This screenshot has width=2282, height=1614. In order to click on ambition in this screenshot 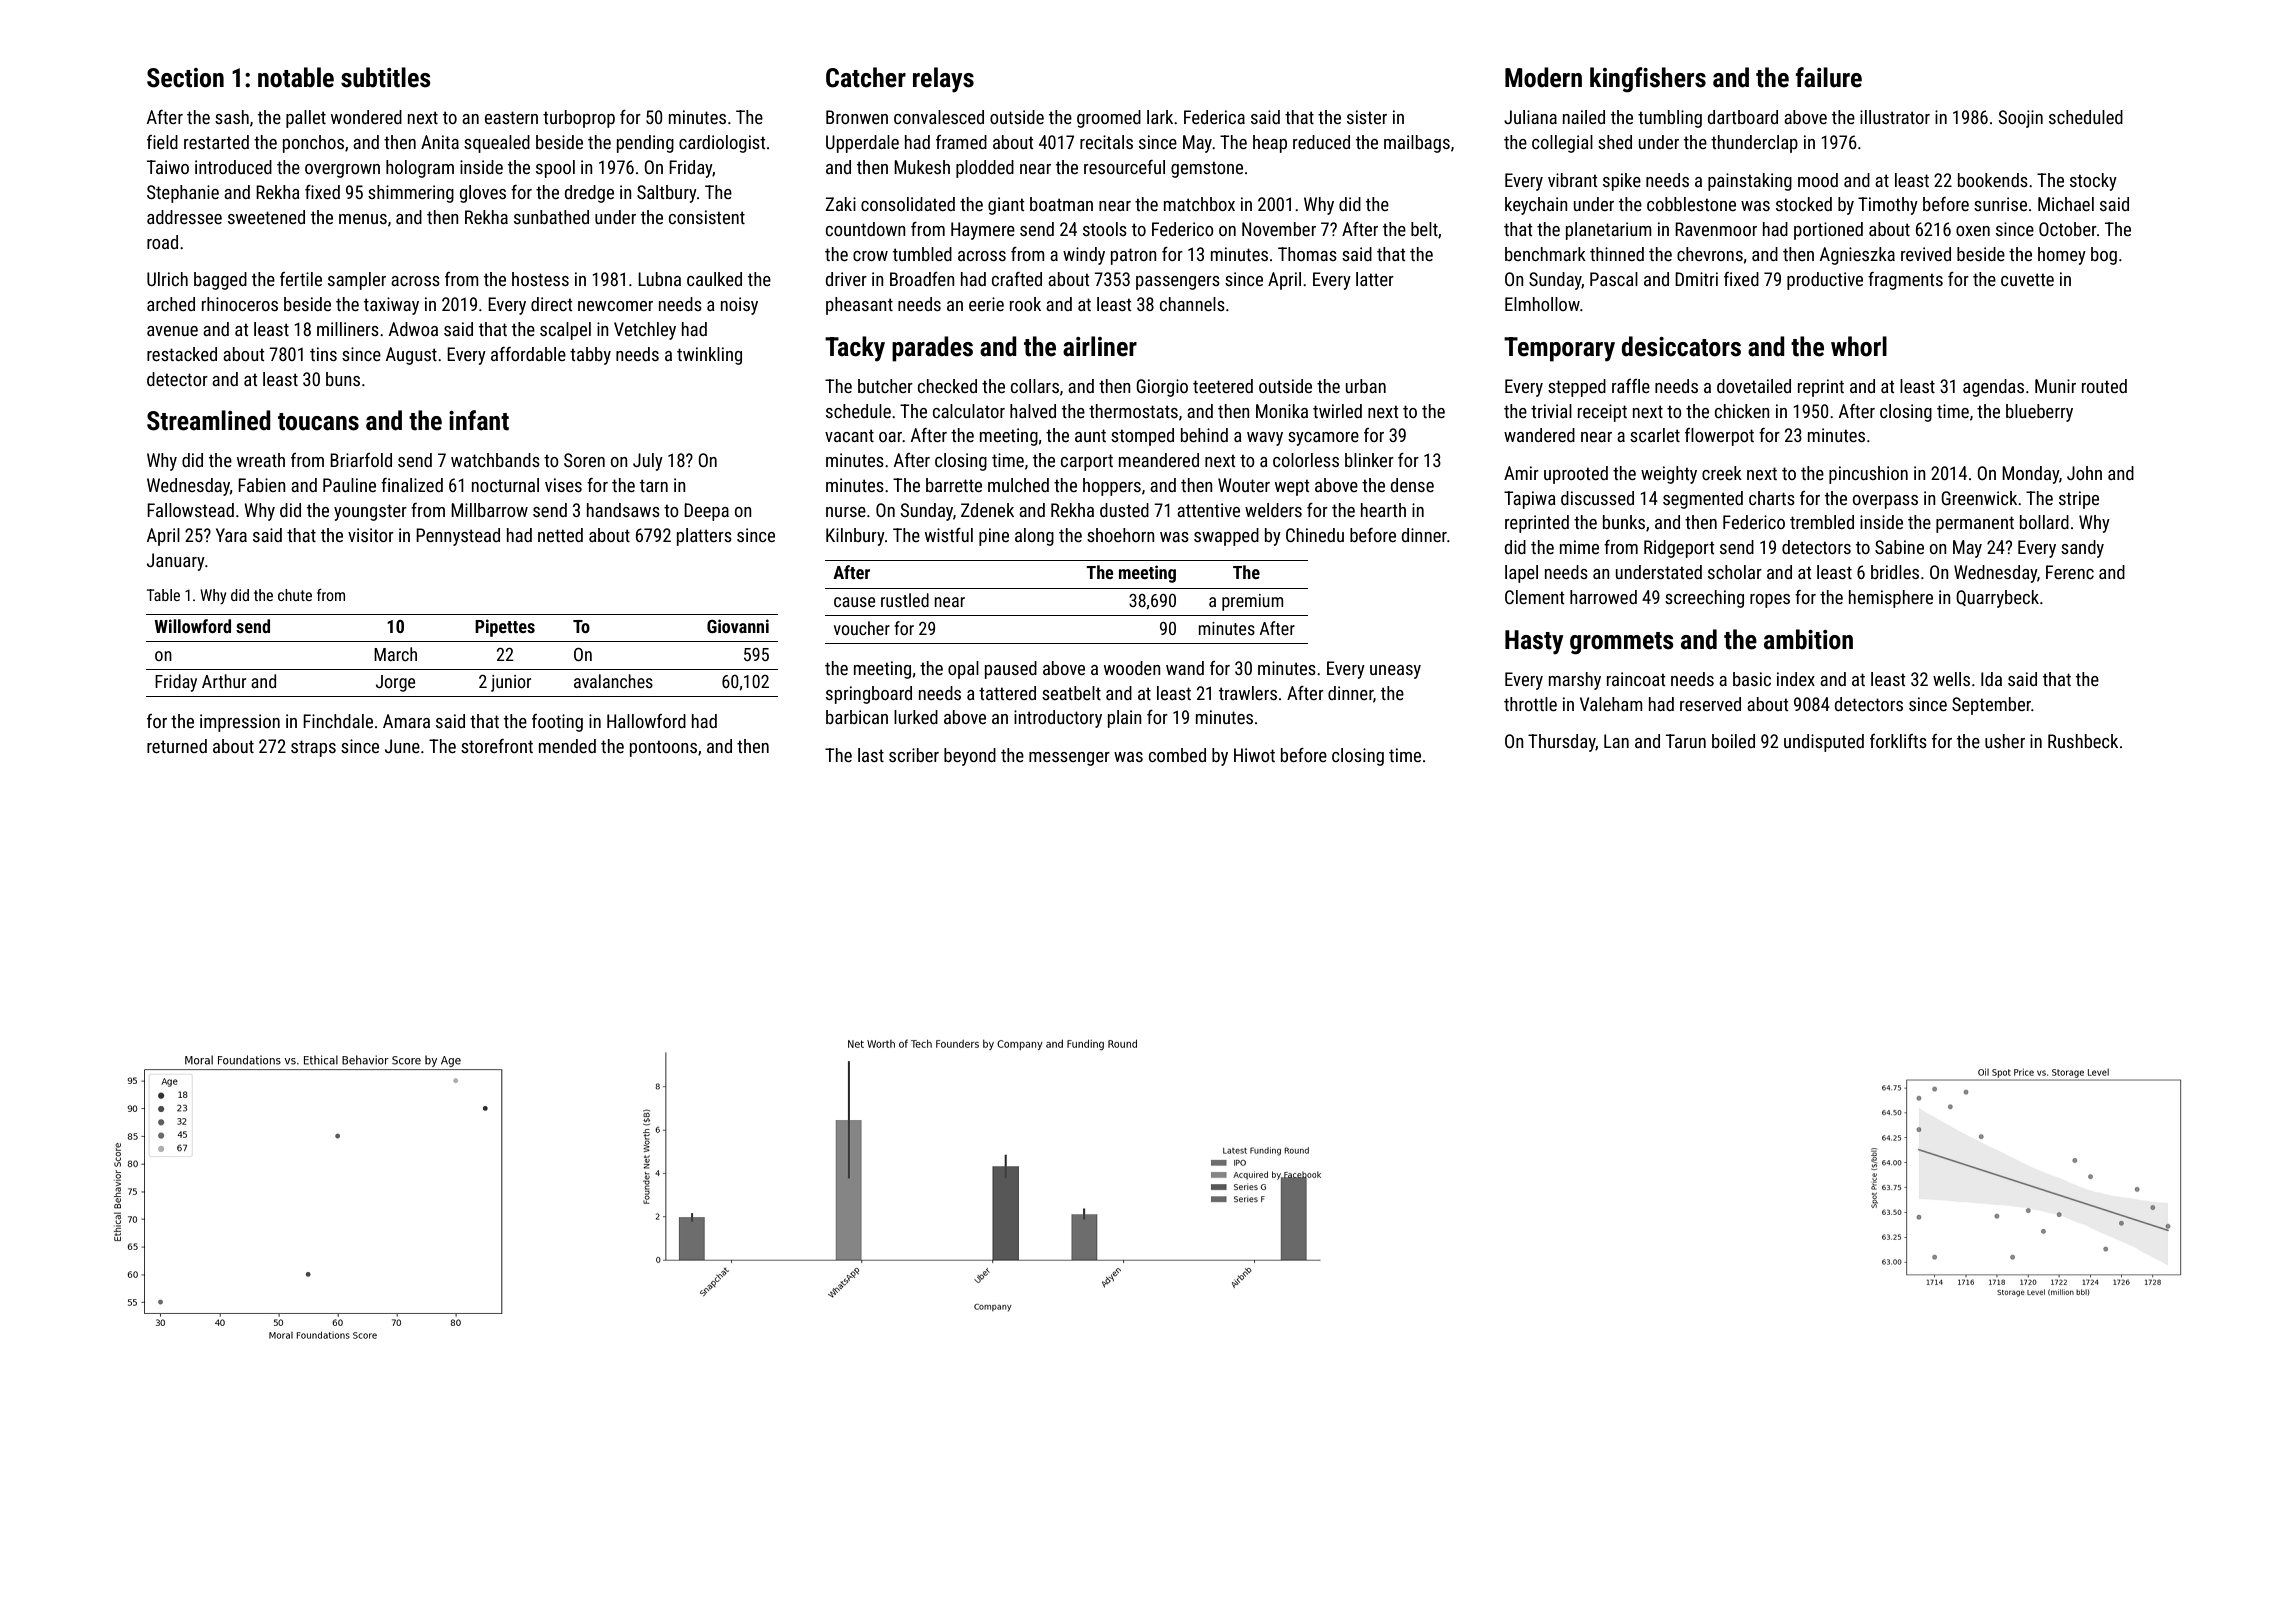, I will do `click(1808, 639)`.
